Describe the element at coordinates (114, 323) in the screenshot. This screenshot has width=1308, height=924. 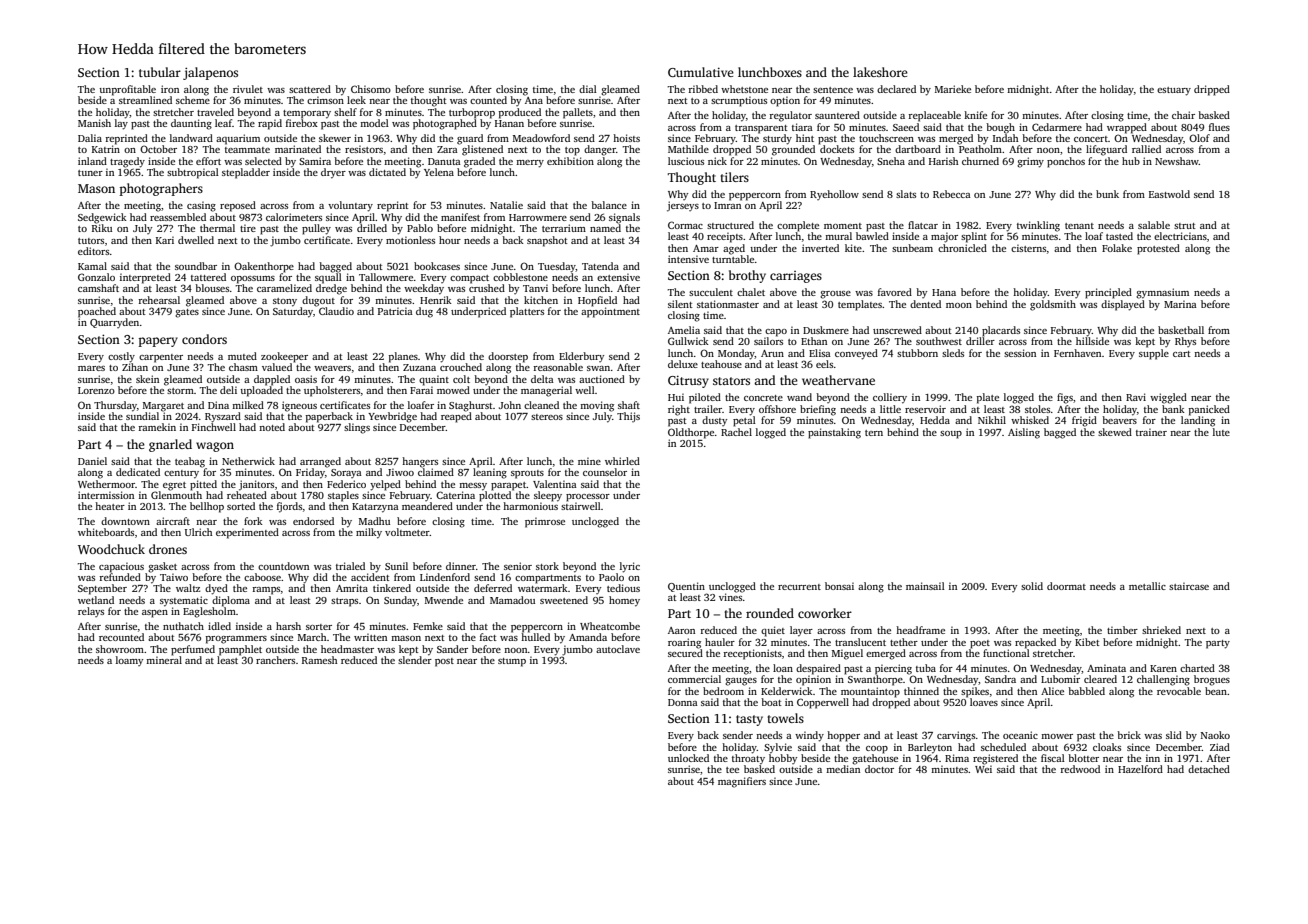
I see `Quarryden` at that location.
